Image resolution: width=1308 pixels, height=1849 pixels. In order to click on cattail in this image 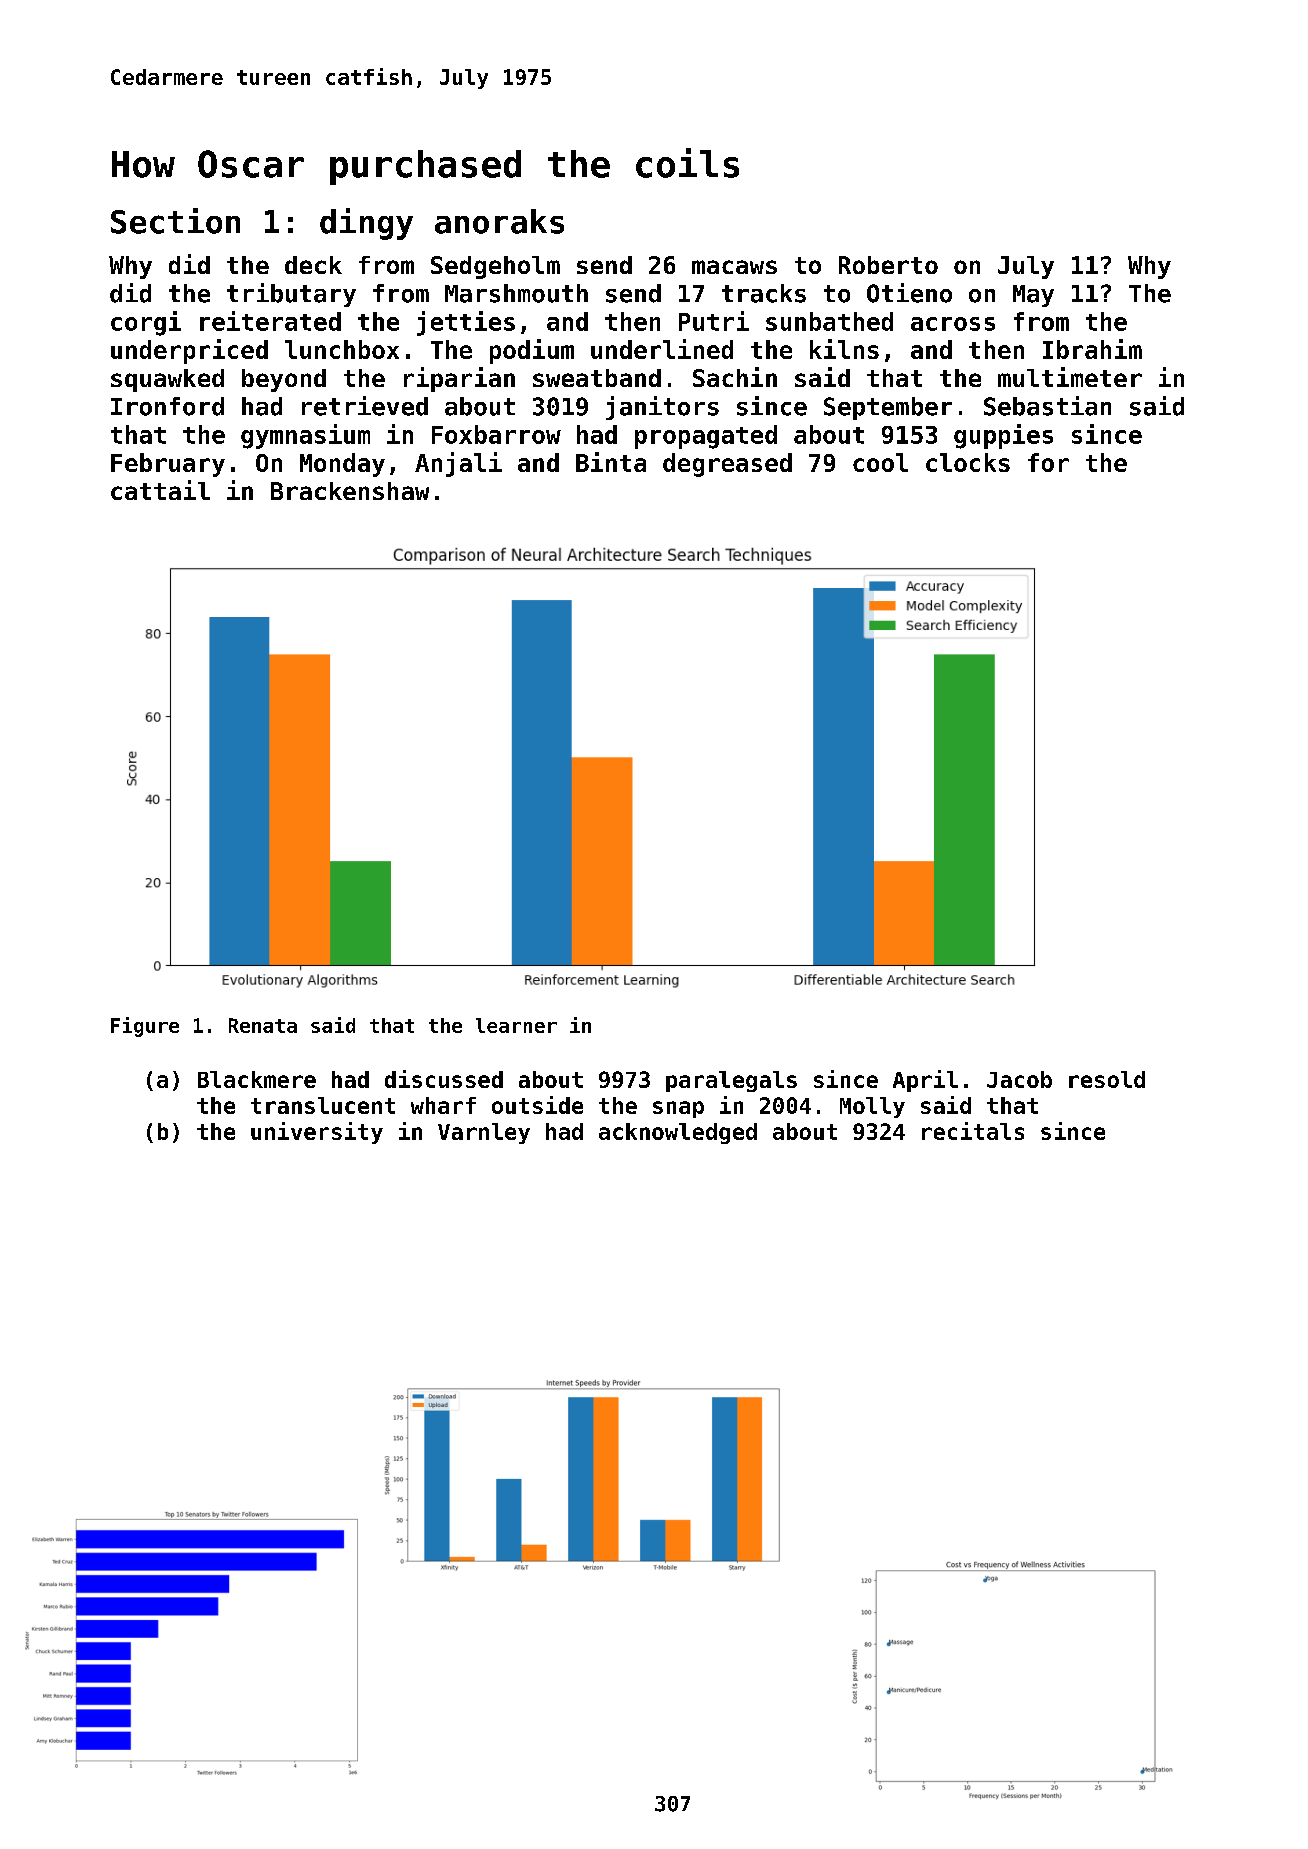, I will do `click(160, 490)`.
